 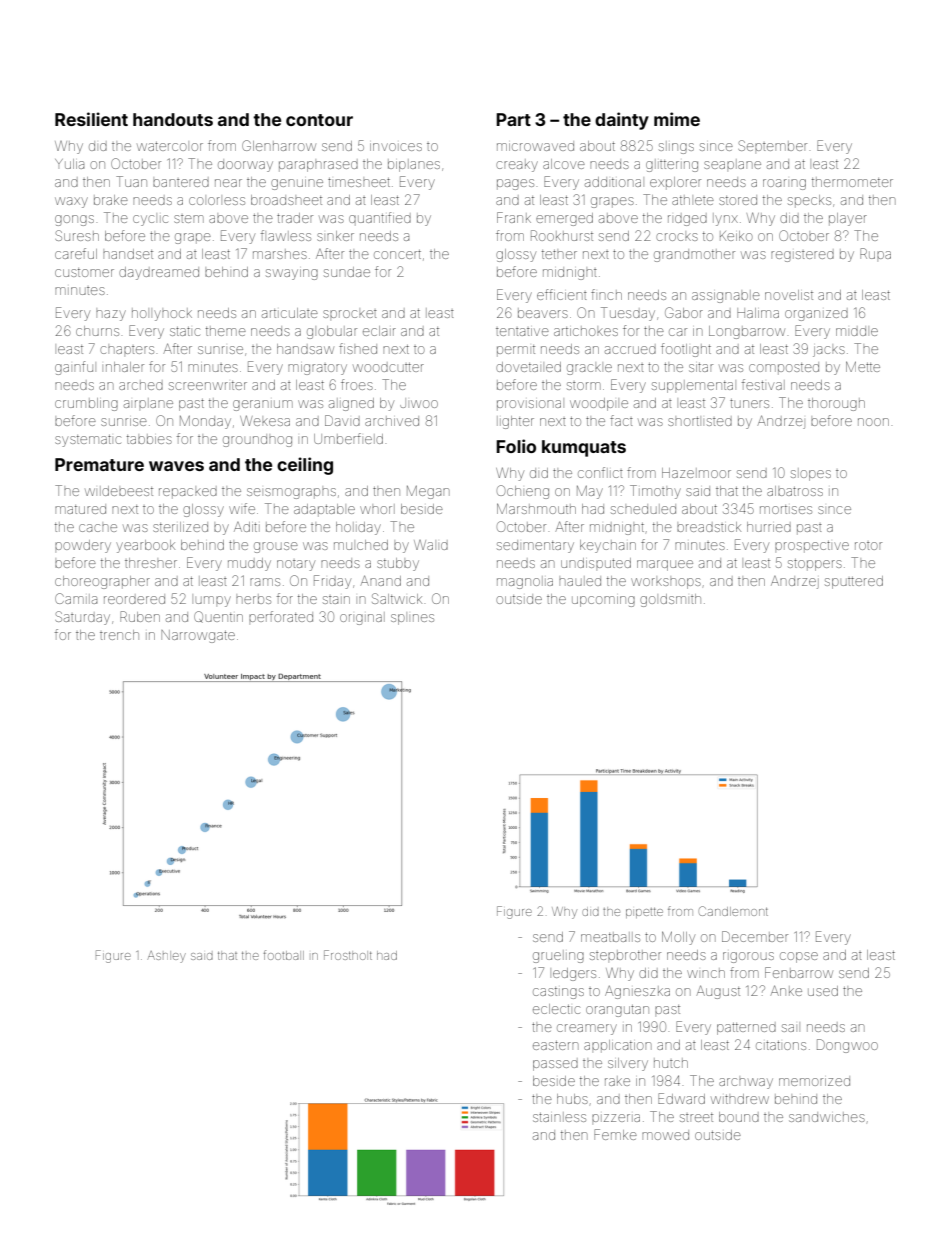 I want to click on handouts, so click(x=173, y=119).
